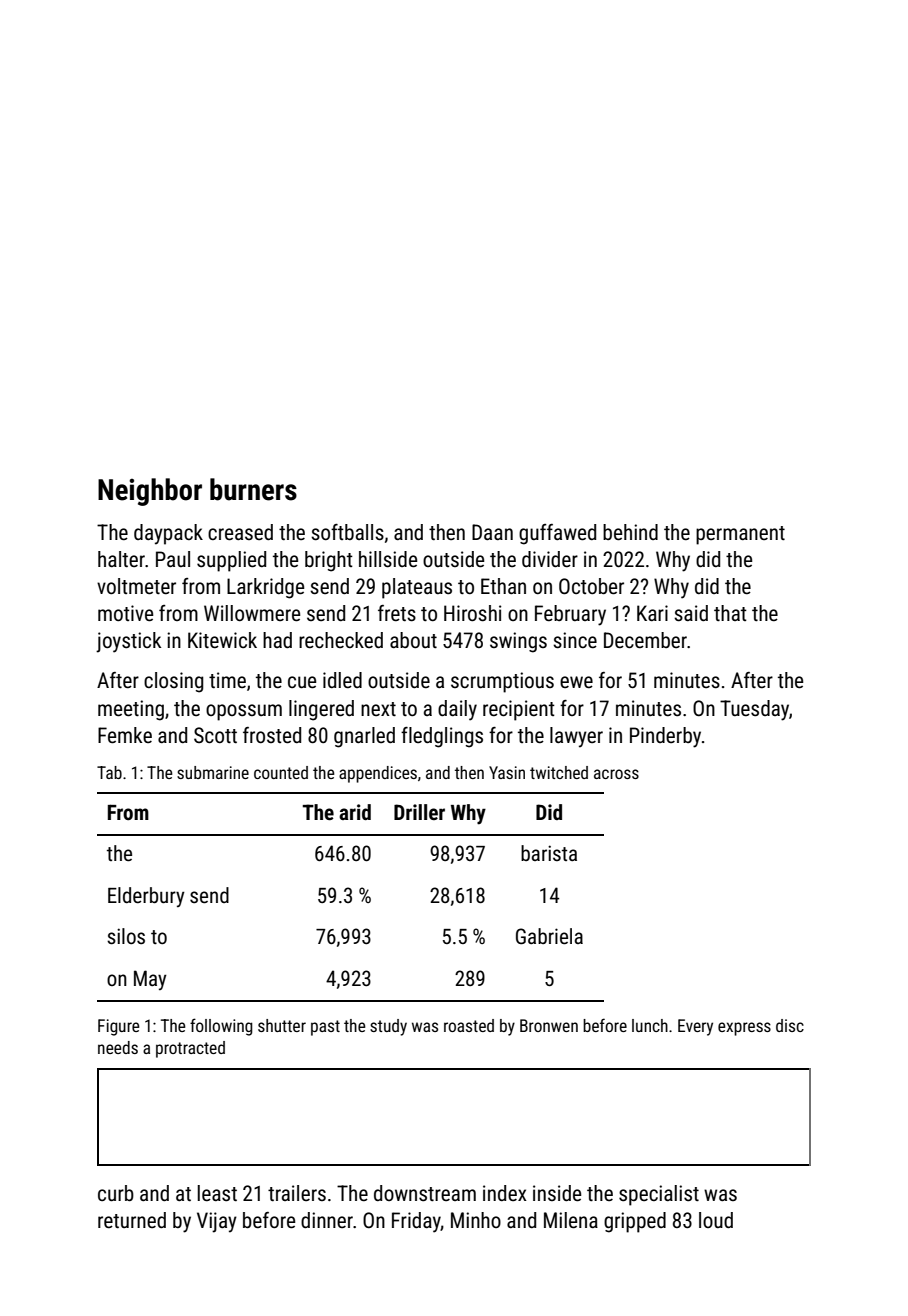 This document has width=908, height=1316. I want to click on Yasin, so click(507, 772).
